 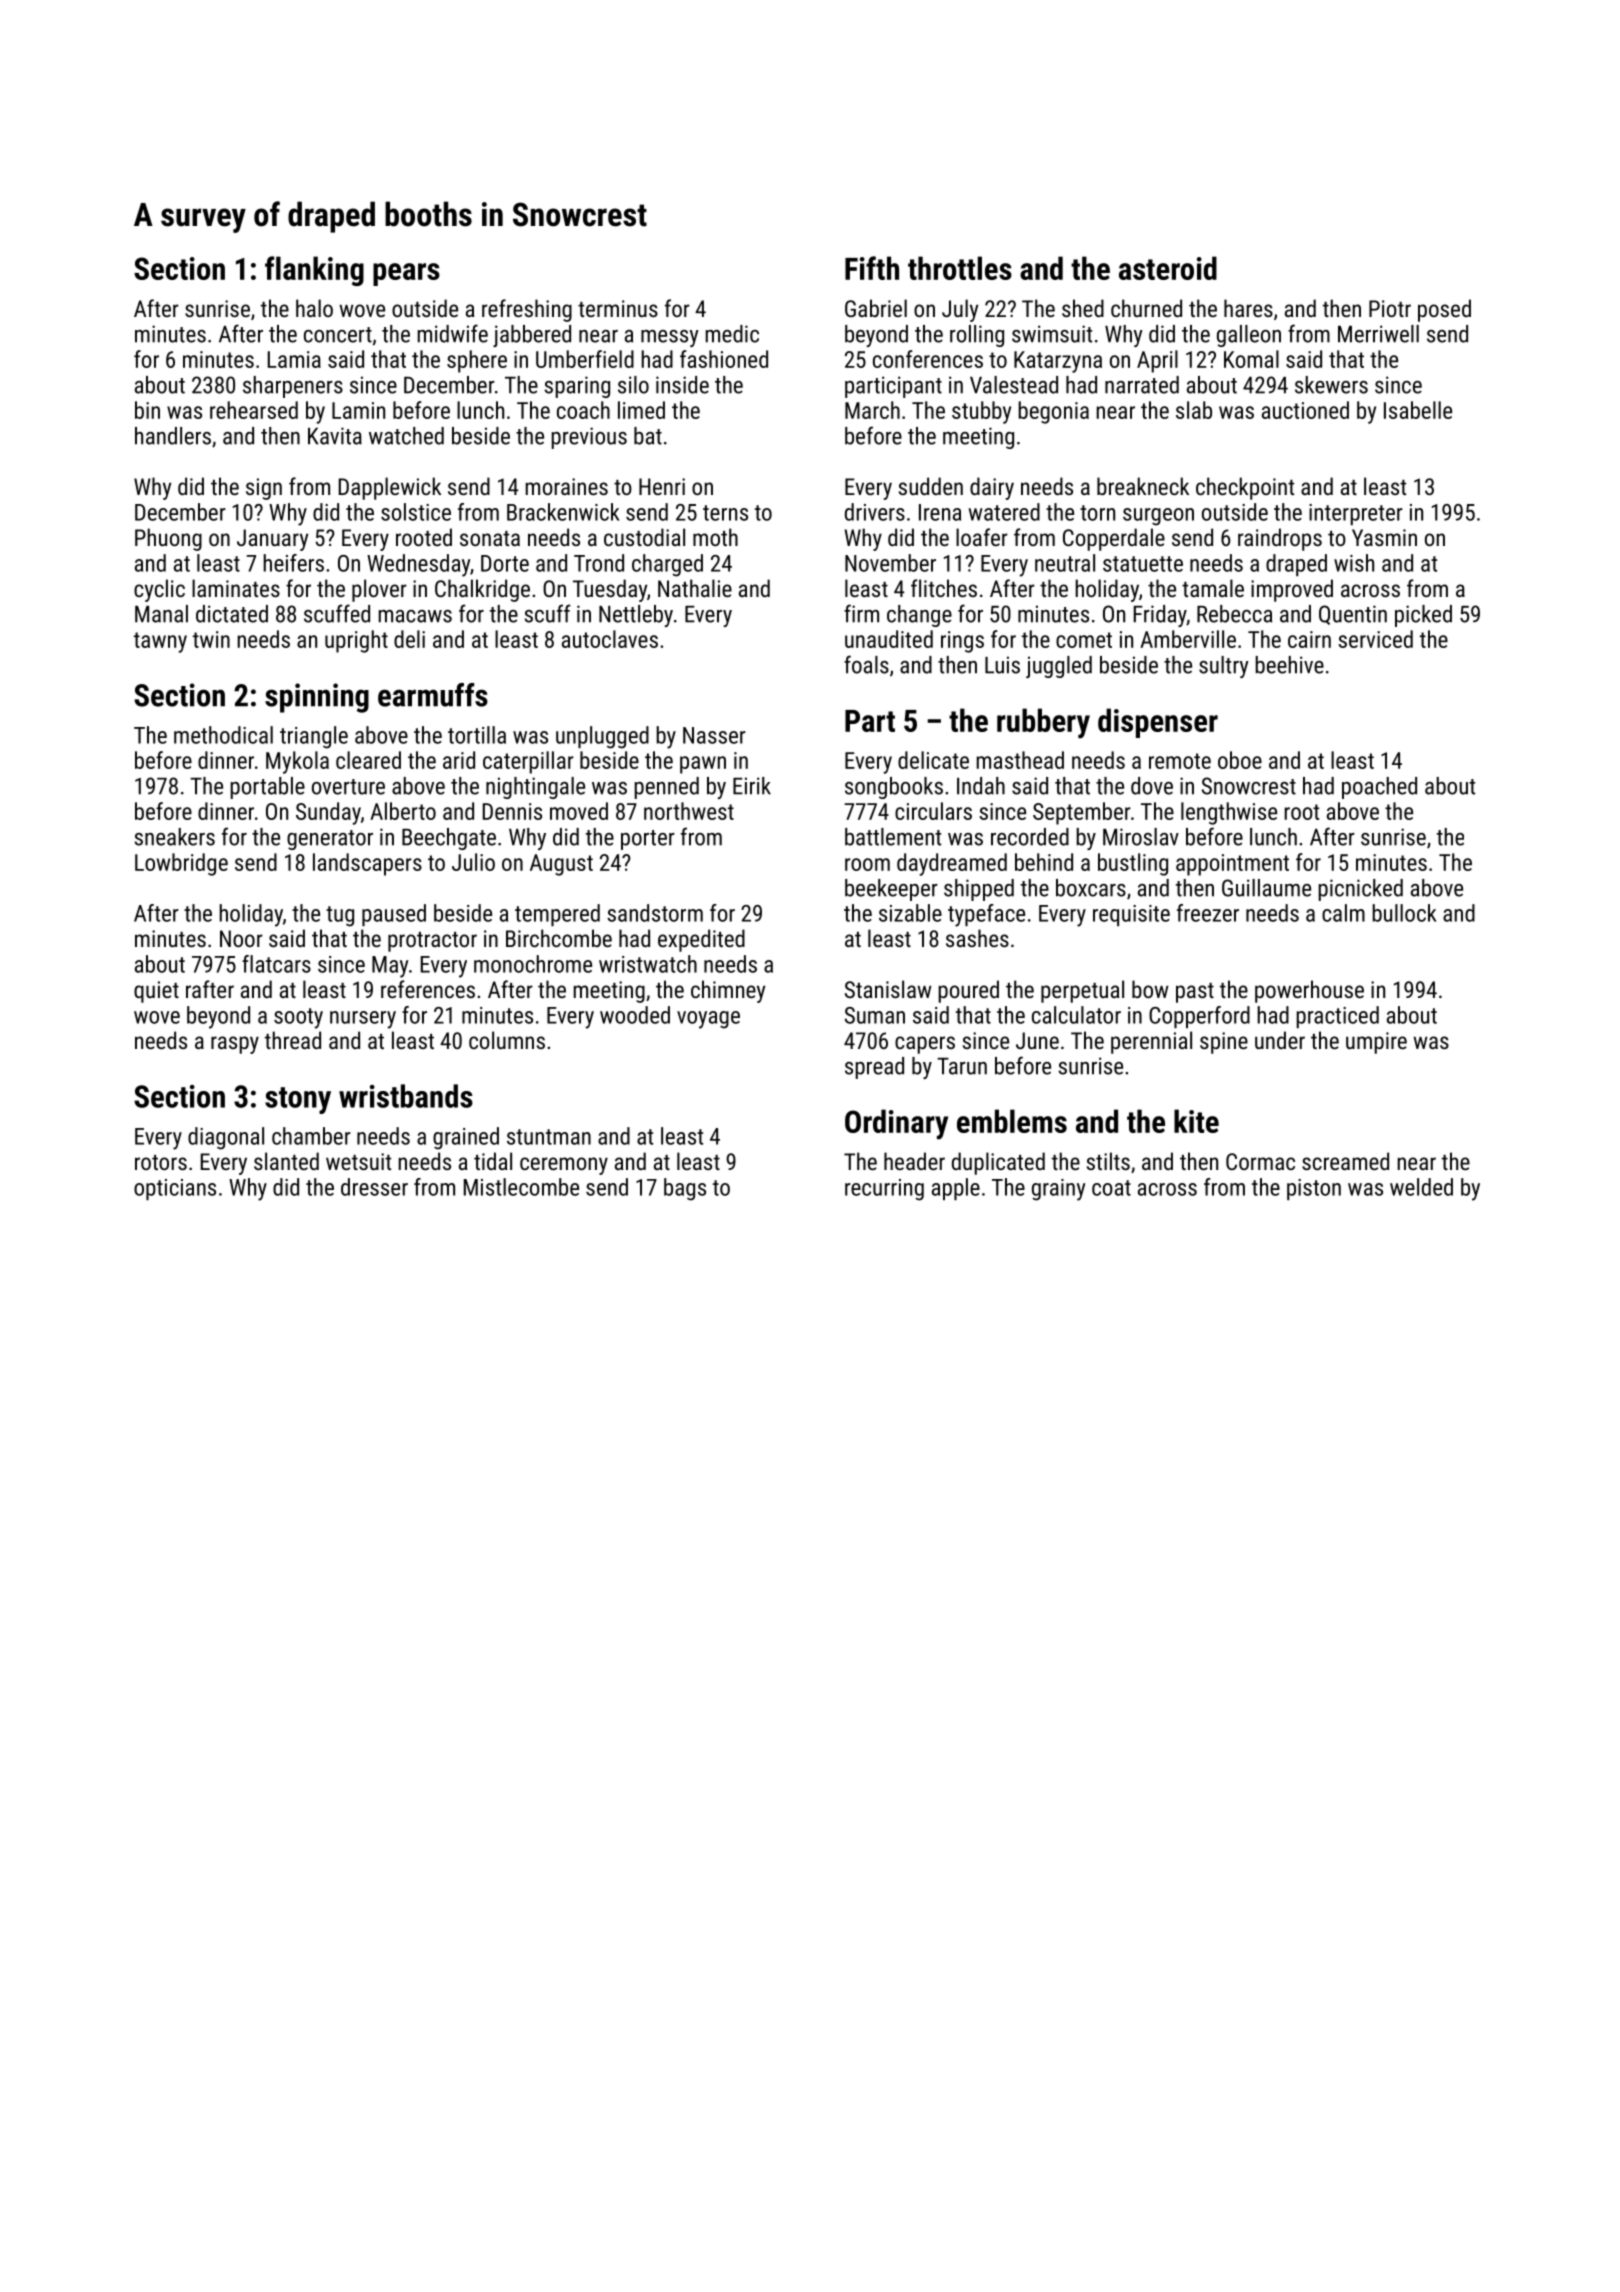 I want to click on umpire, so click(x=1376, y=1043).
